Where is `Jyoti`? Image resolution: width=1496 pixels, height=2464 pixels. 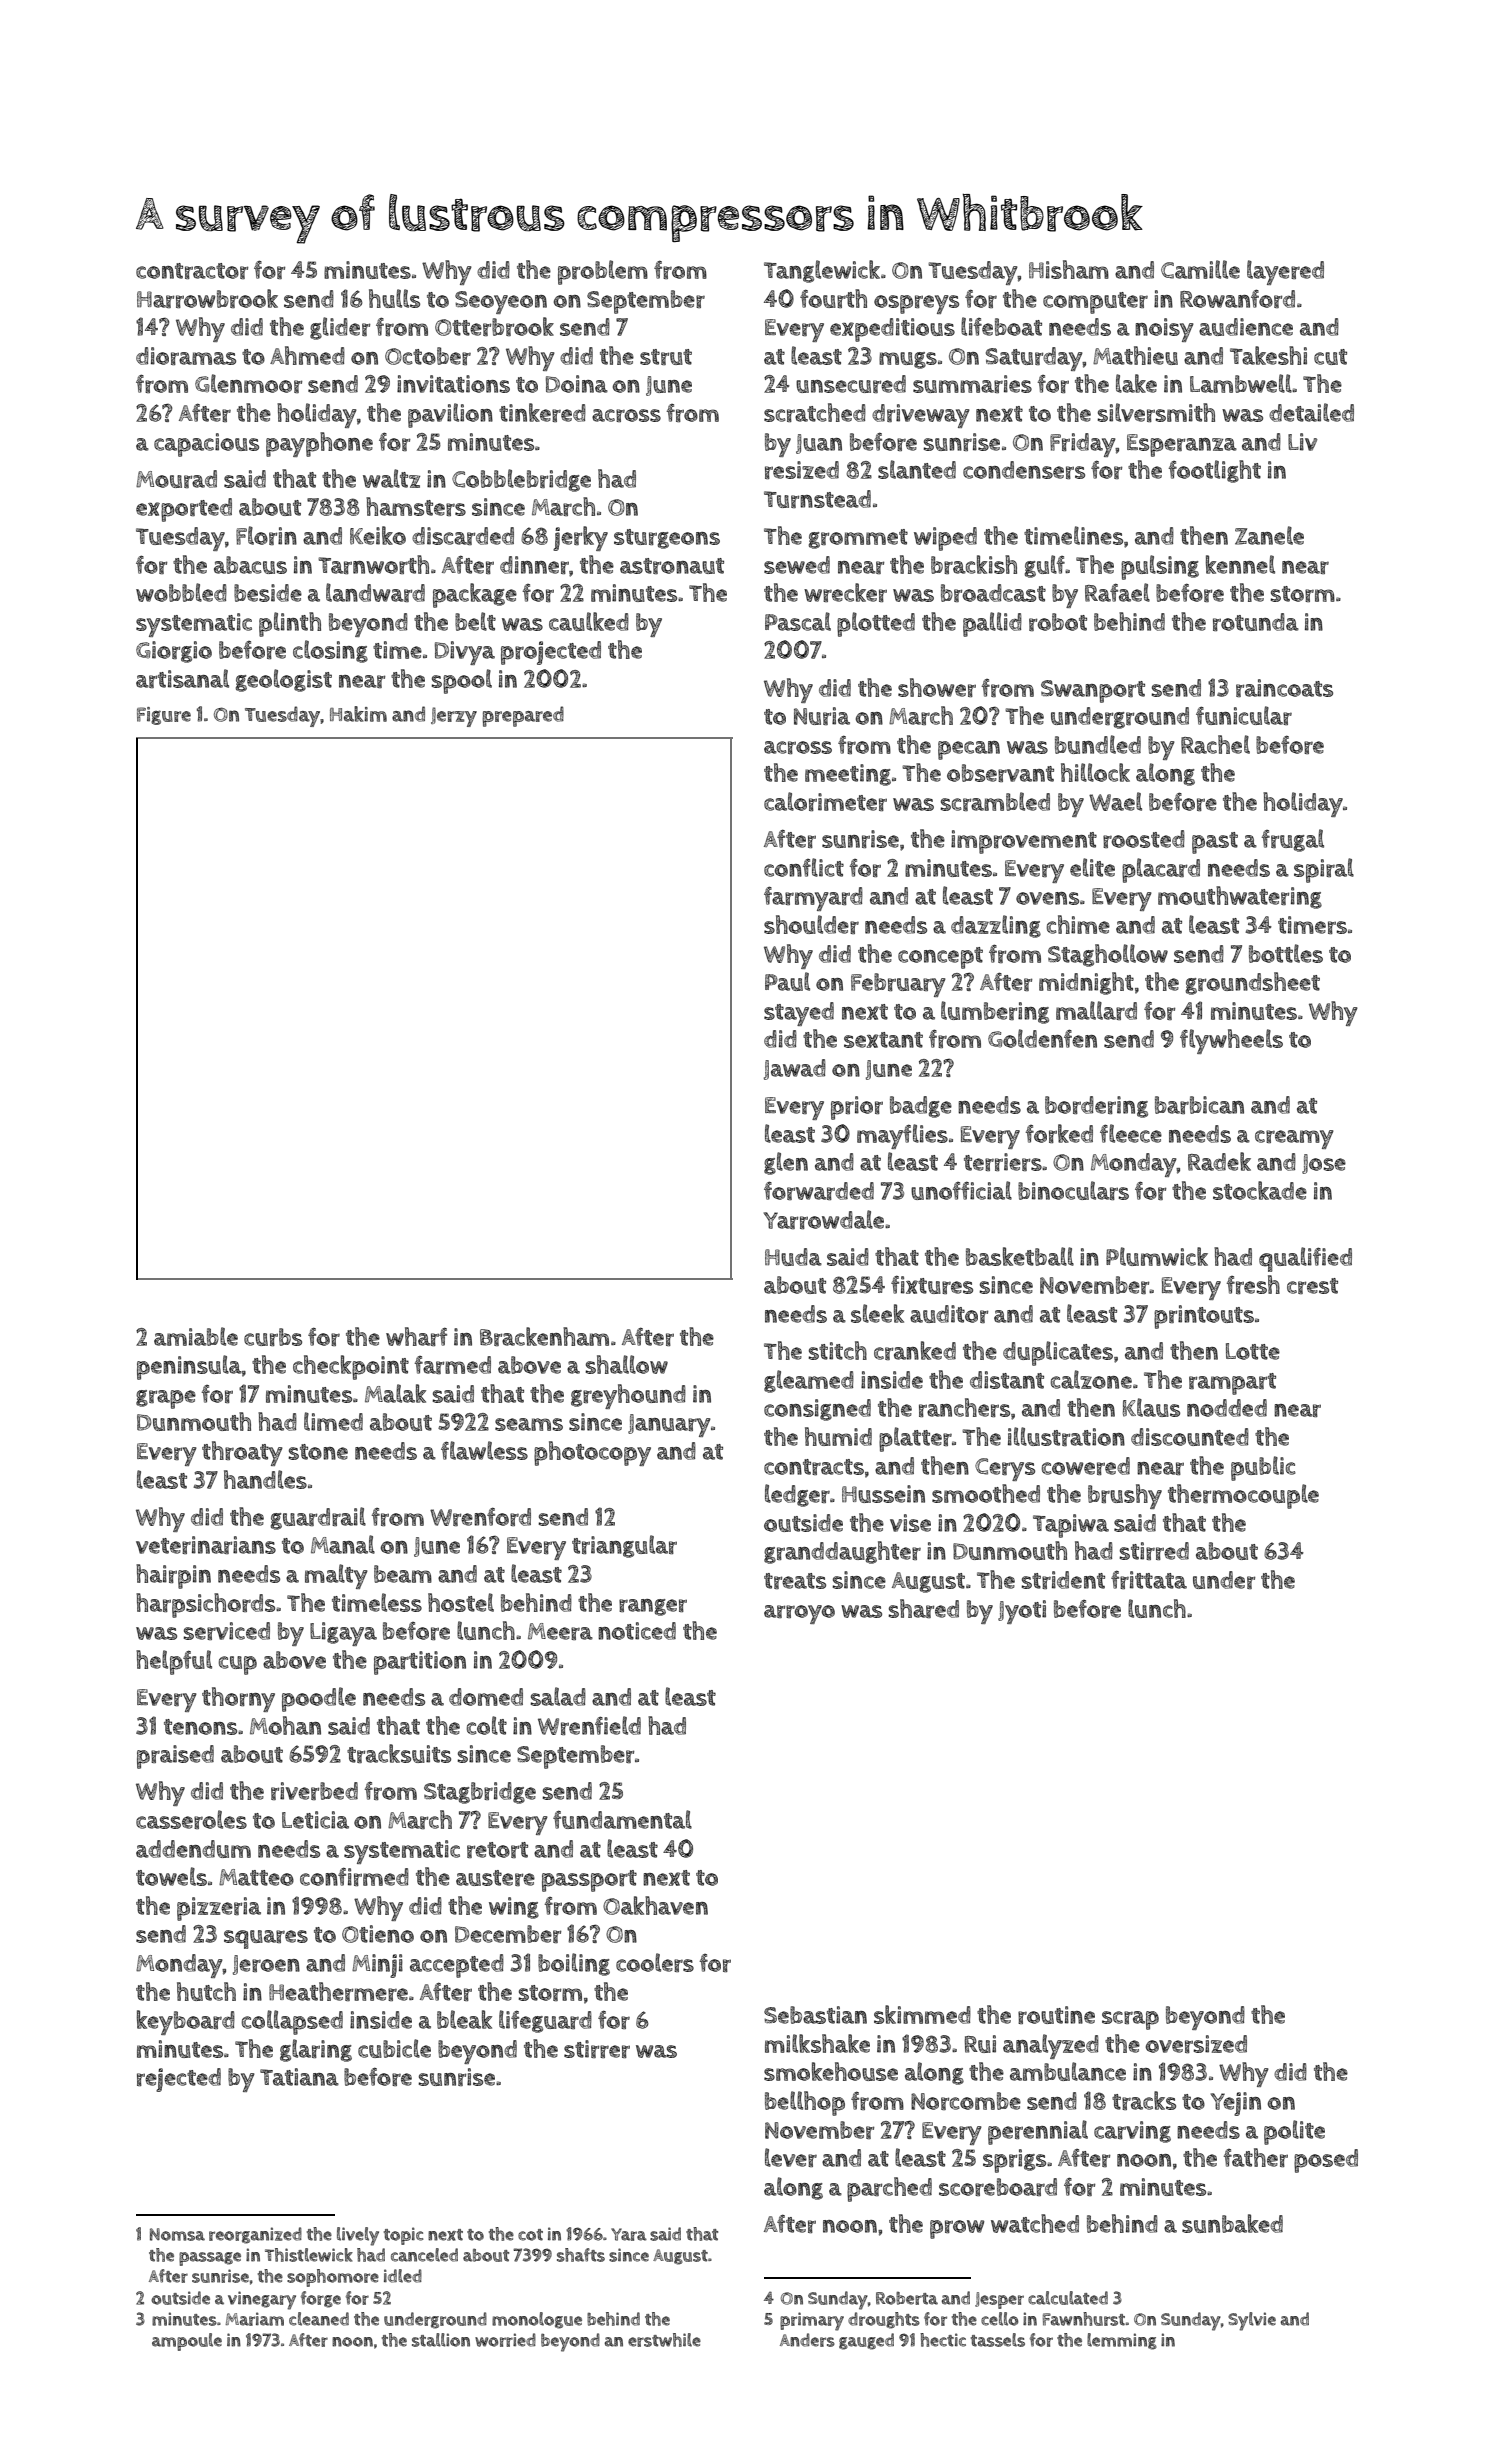 Jyoti is located at coordinates (1022, 1612).
